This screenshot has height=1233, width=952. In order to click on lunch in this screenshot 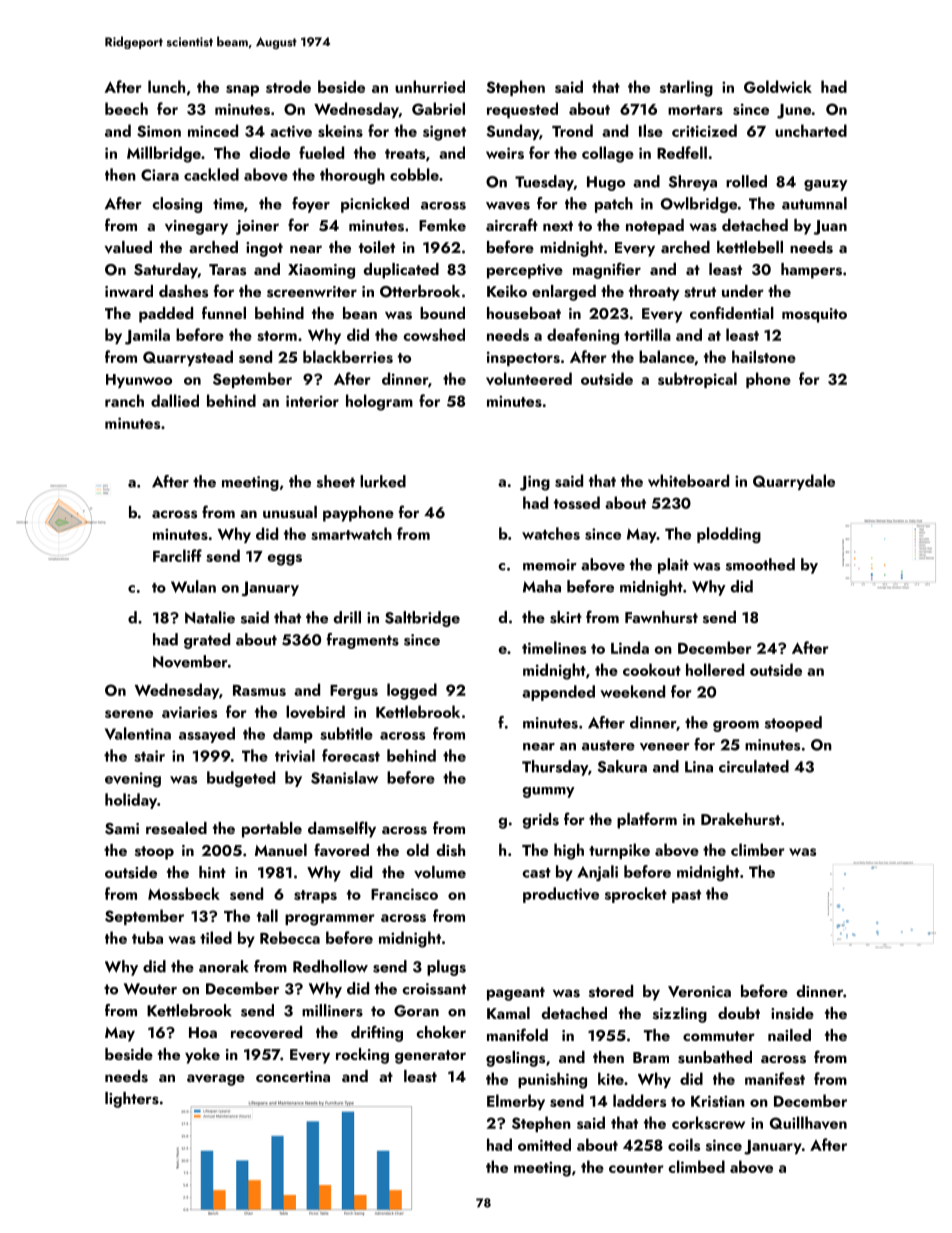, I will do `click(166, 86)`.
